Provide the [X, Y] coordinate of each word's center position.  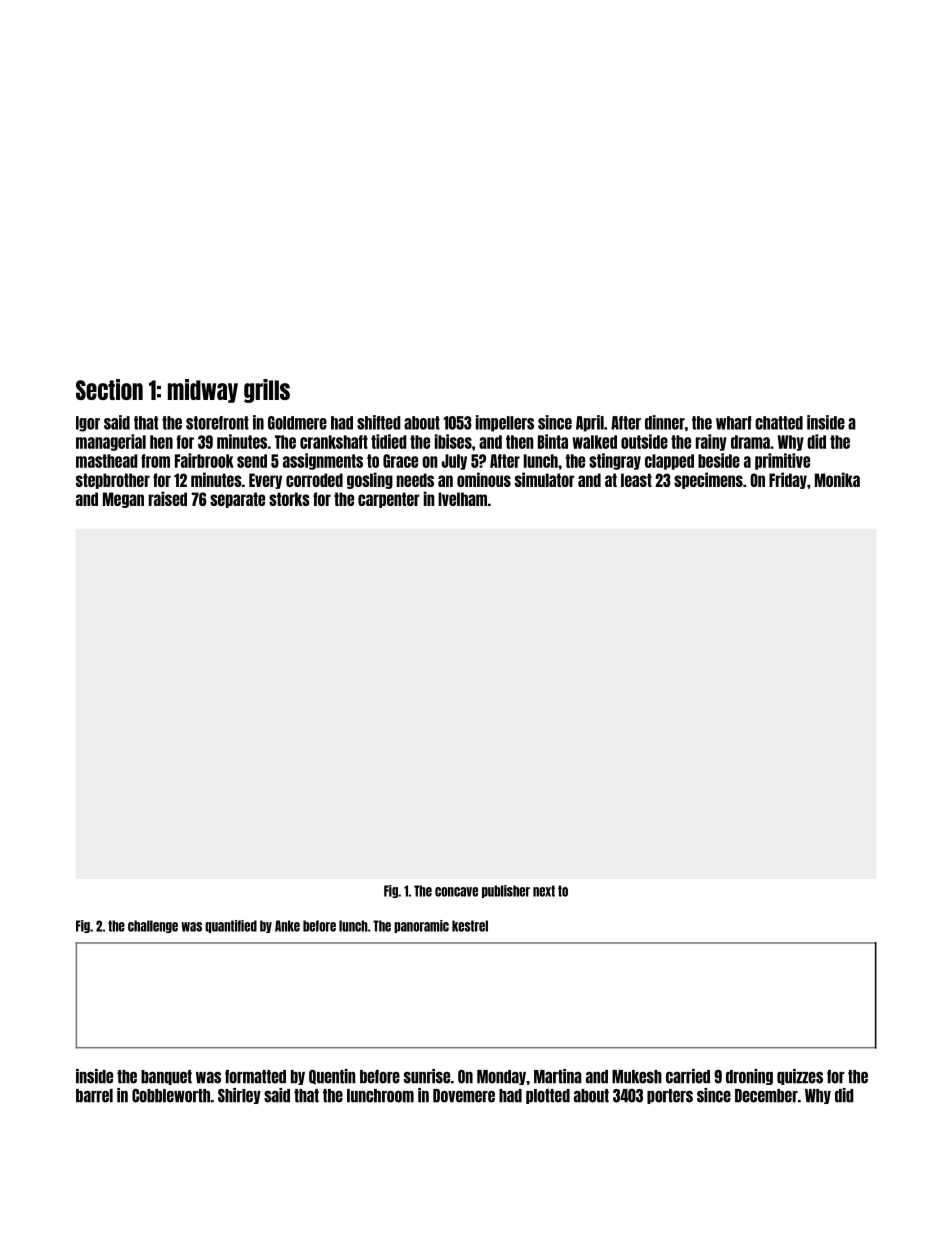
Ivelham [462, 499]
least [636, 480]
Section [109, 389]
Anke [287, 926]
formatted [255, 1077]
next [544, 891]
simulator [545, 479]
